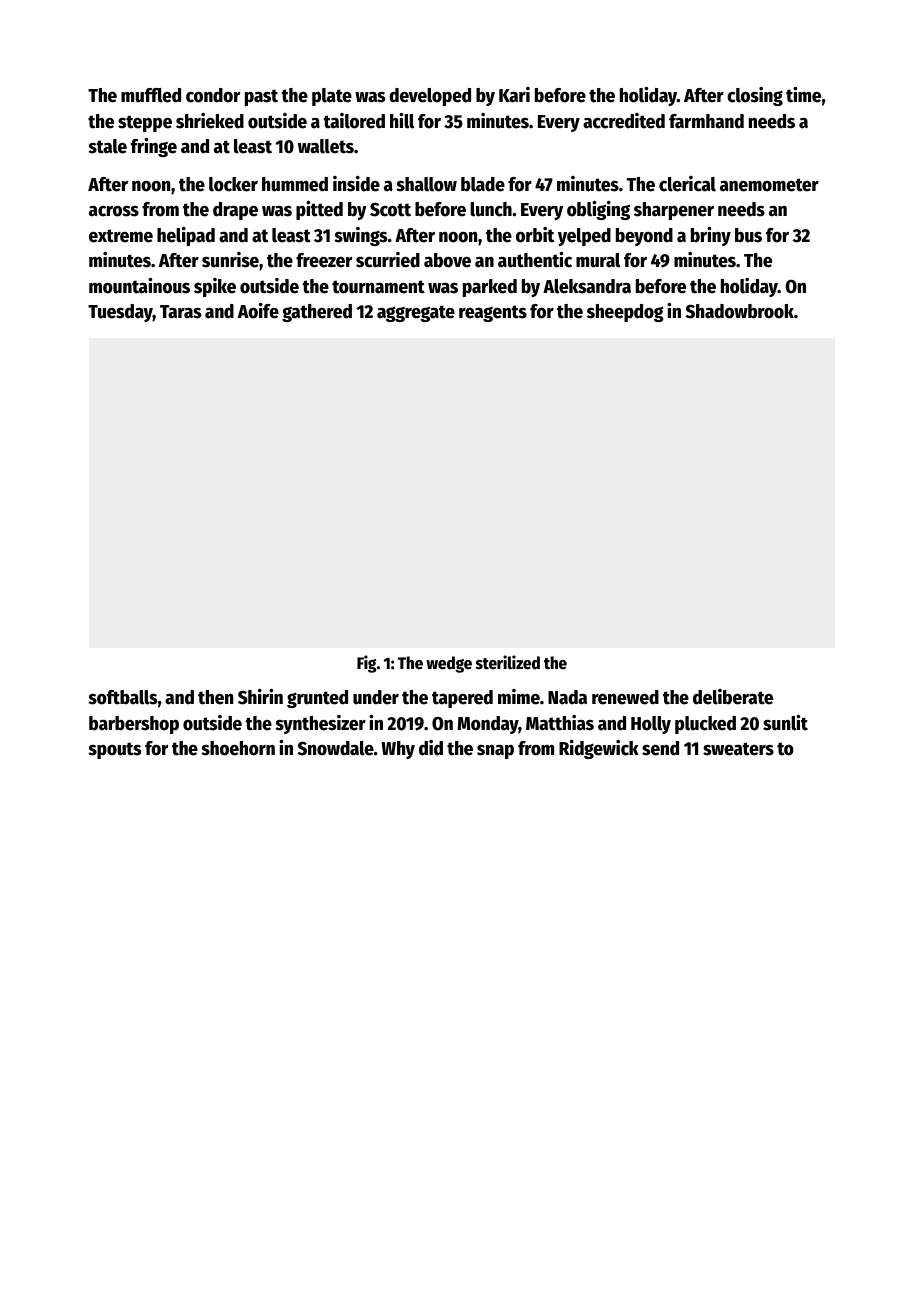 The width and height of the screenshot is (924, 1308). What do you see at coordinates (120, 313) in the screenshot?
I see `Tuesday` at bounding box center [120, 313].
